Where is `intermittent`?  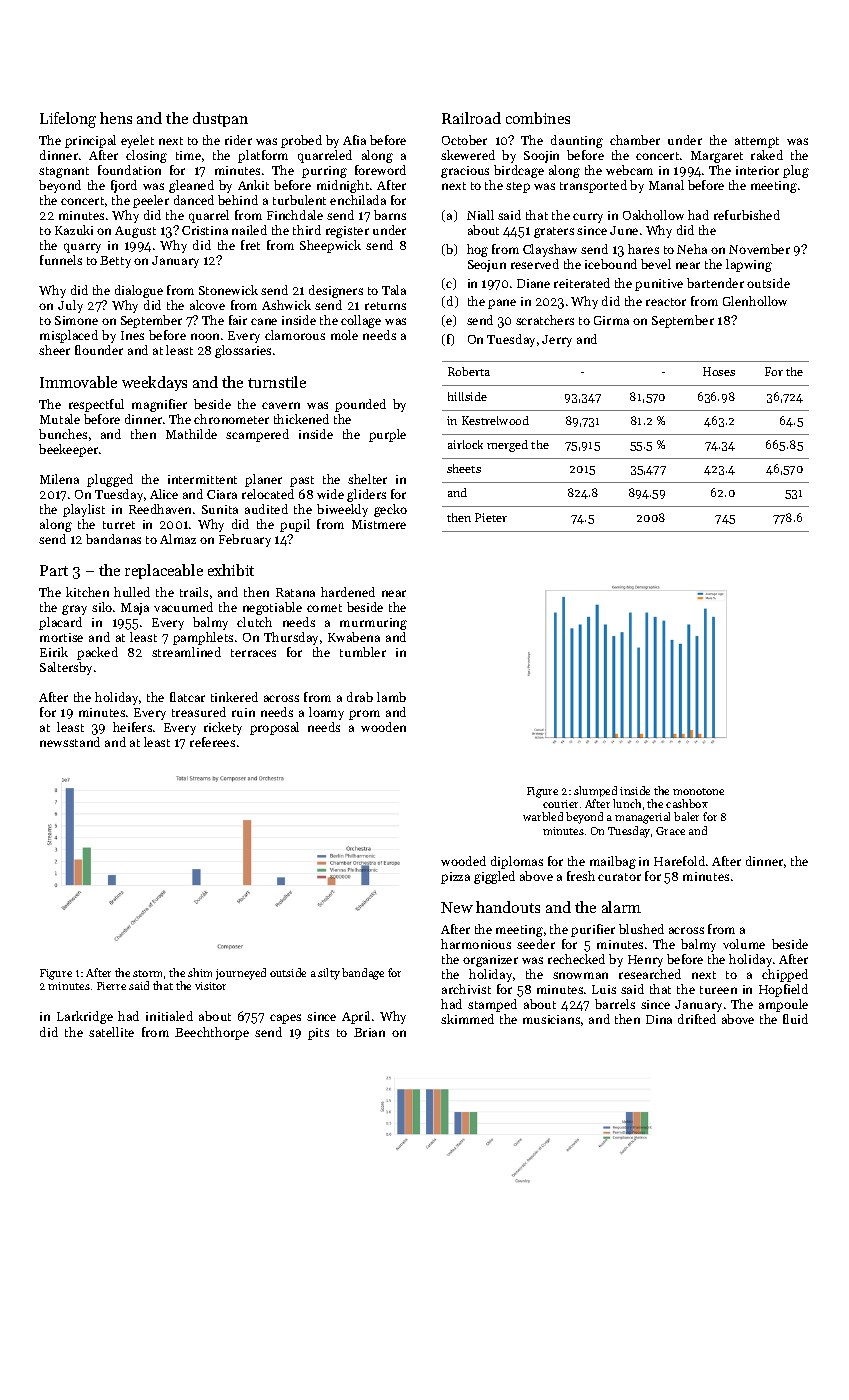 intermittent is located at coordinates (202, 479).
